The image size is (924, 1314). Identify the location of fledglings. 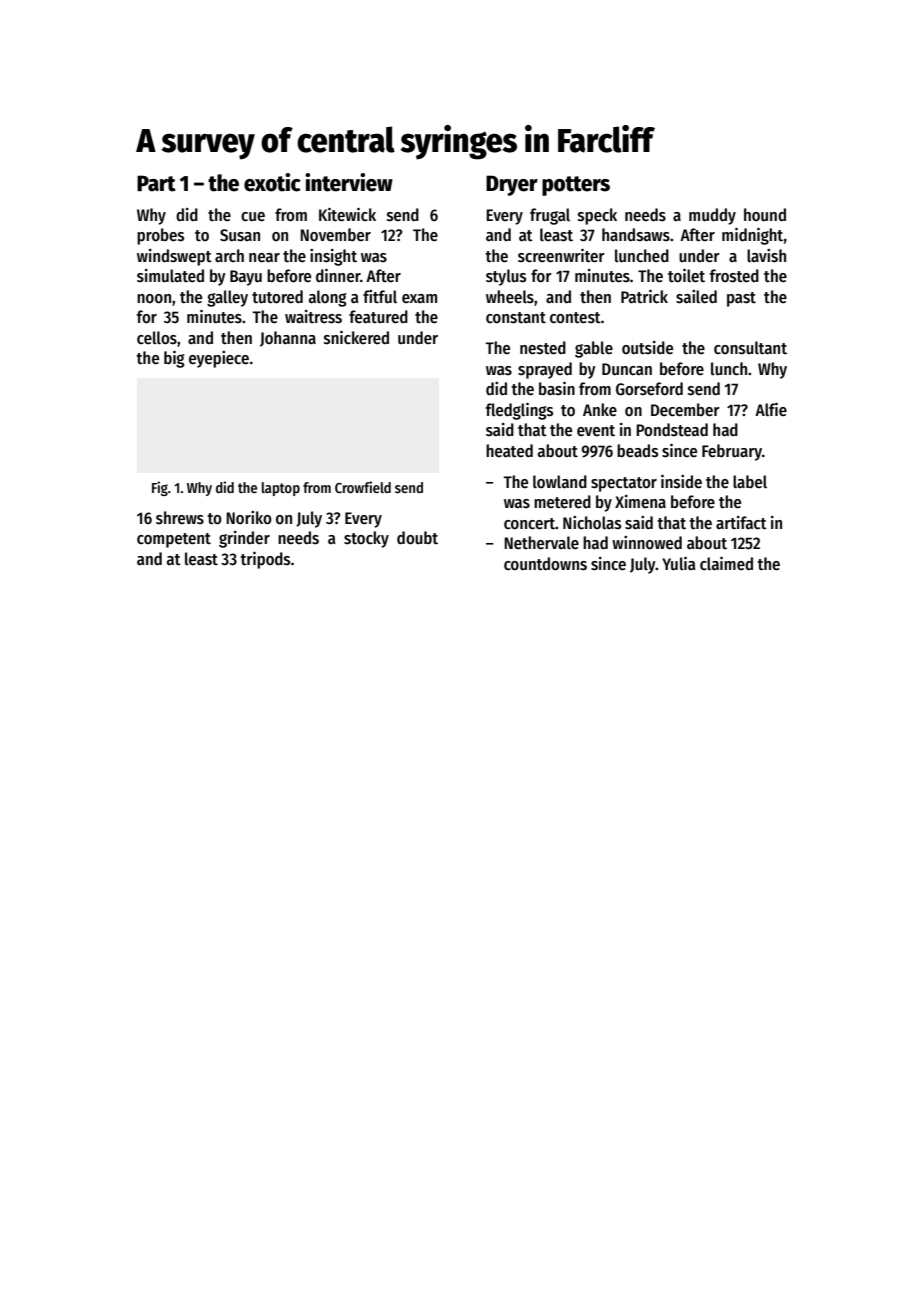
(519, 411).
